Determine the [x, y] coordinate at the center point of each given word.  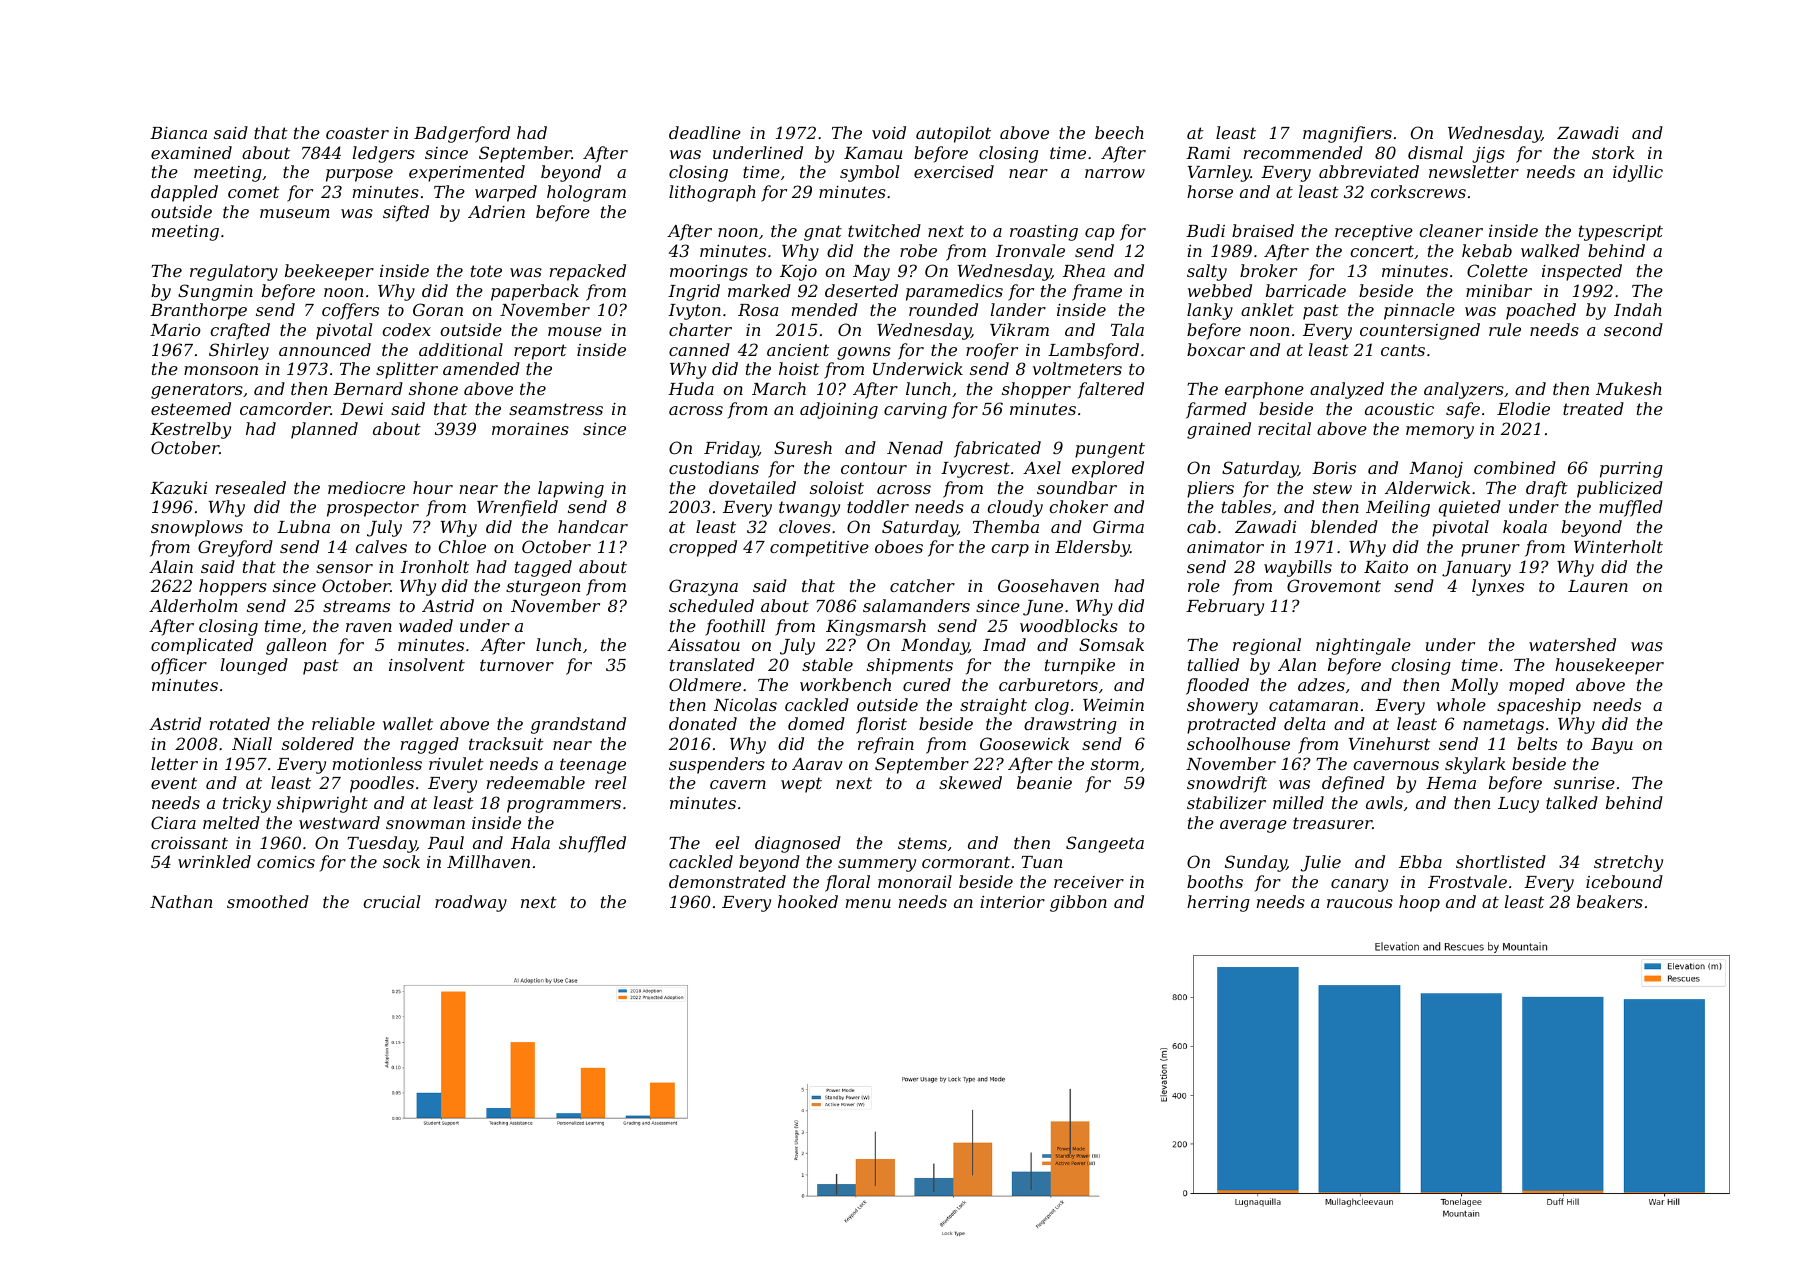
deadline [705, 132]
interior [1012, 902]
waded [426, 625]
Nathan [181, 901]
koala [1525, 526]
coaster [357, 133]
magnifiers [1347, 134]
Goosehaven [1048, 585]
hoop [1419, 903]
